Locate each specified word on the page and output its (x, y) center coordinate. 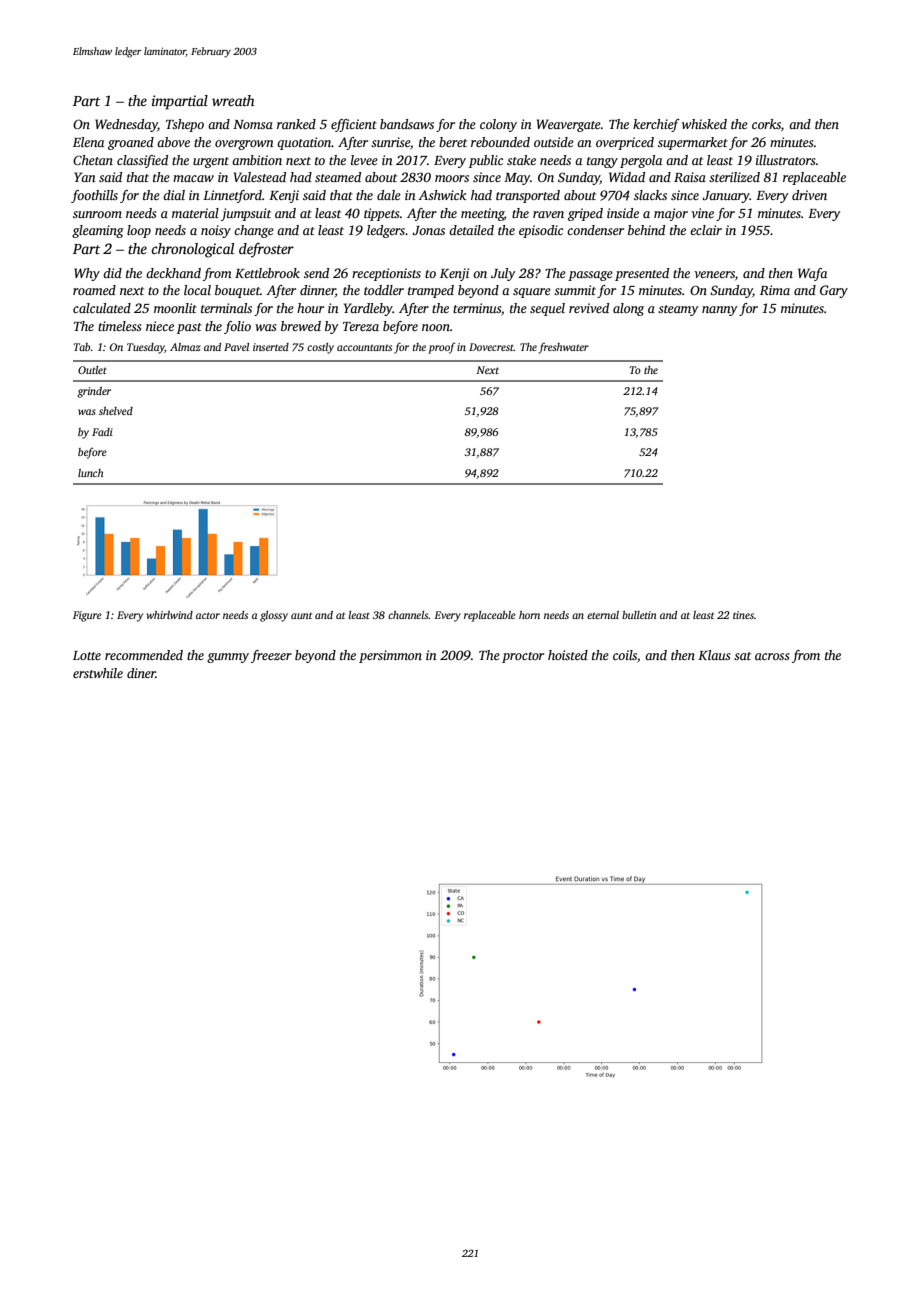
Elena (88, 142)
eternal (603, 615)
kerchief (656, 125)
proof (441, 348)
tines (743, 615)
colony (498, 125)
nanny (720, 311)
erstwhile (98, 673)
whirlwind (170, 615)
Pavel (236, 347)
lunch (90, 473)
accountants (364, 347)
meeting (482, 214)
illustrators (785, 160)
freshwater (564, 348)
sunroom (97, 214)
